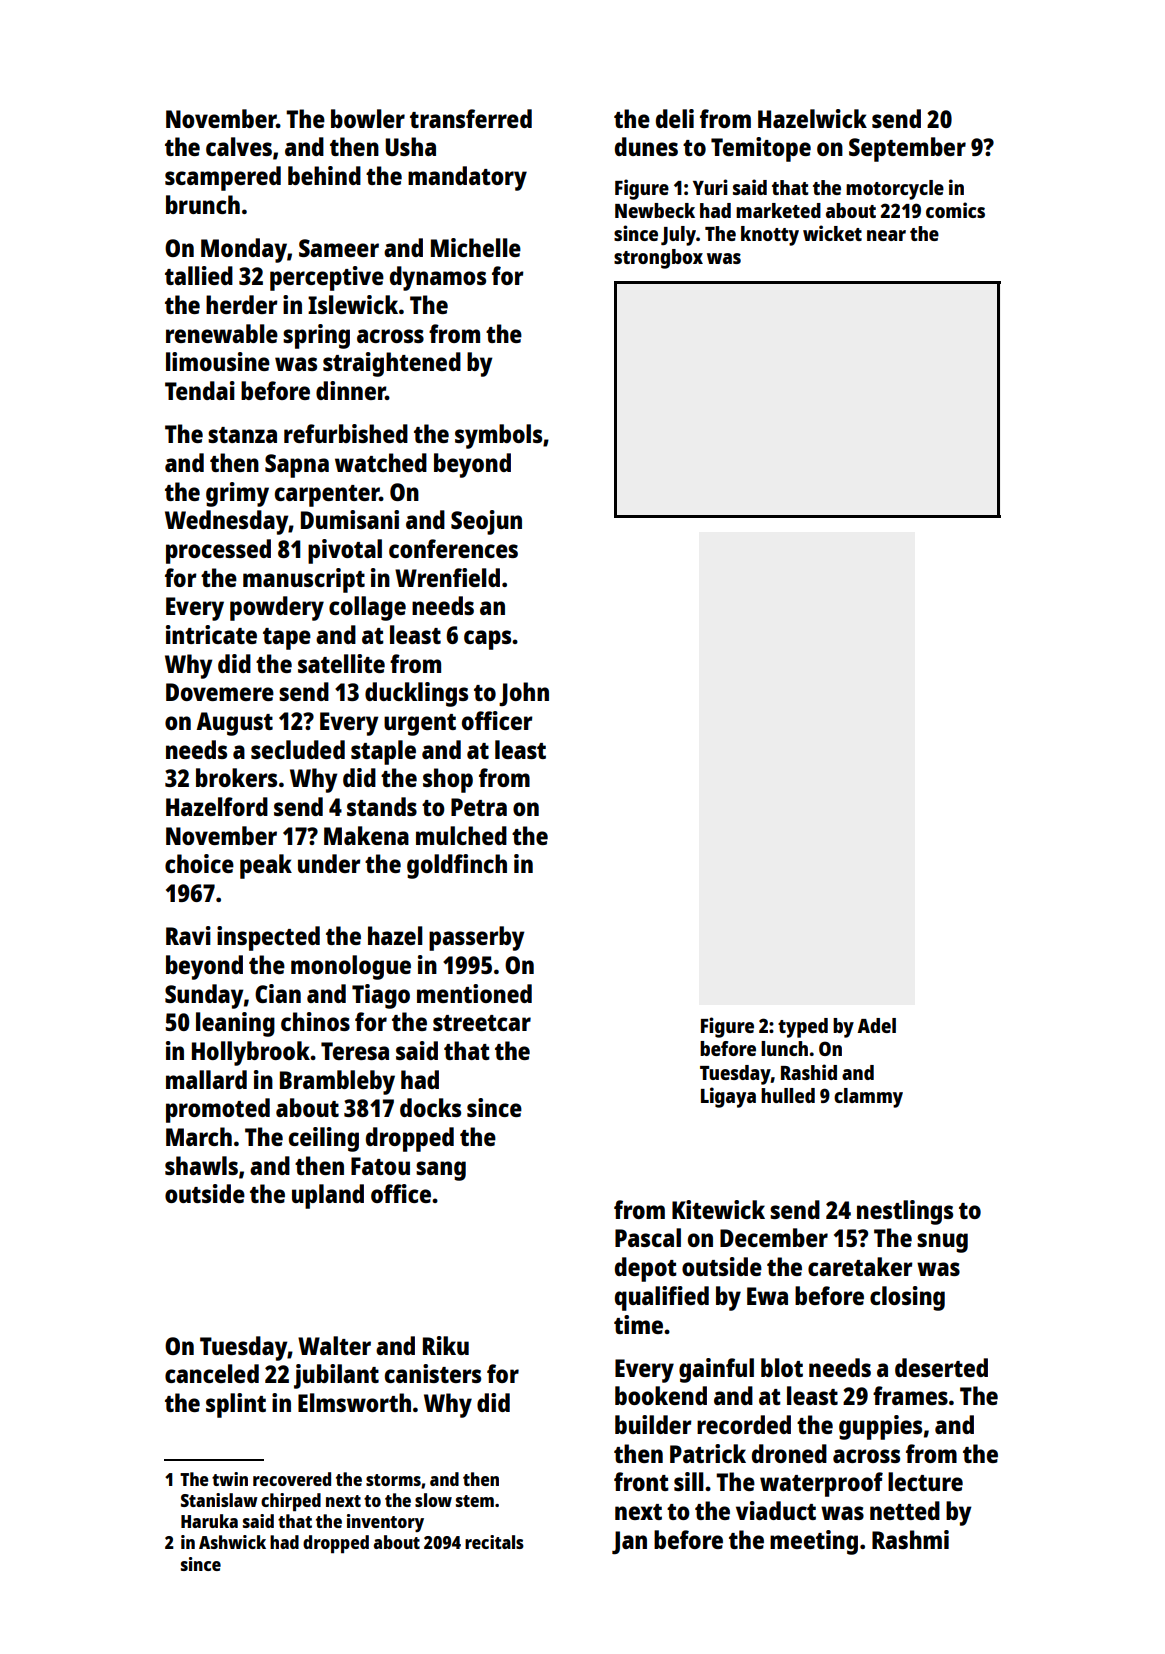 The height and width of the document is (1654, 1165). I want to click on Jan, so click(629, 1543).
